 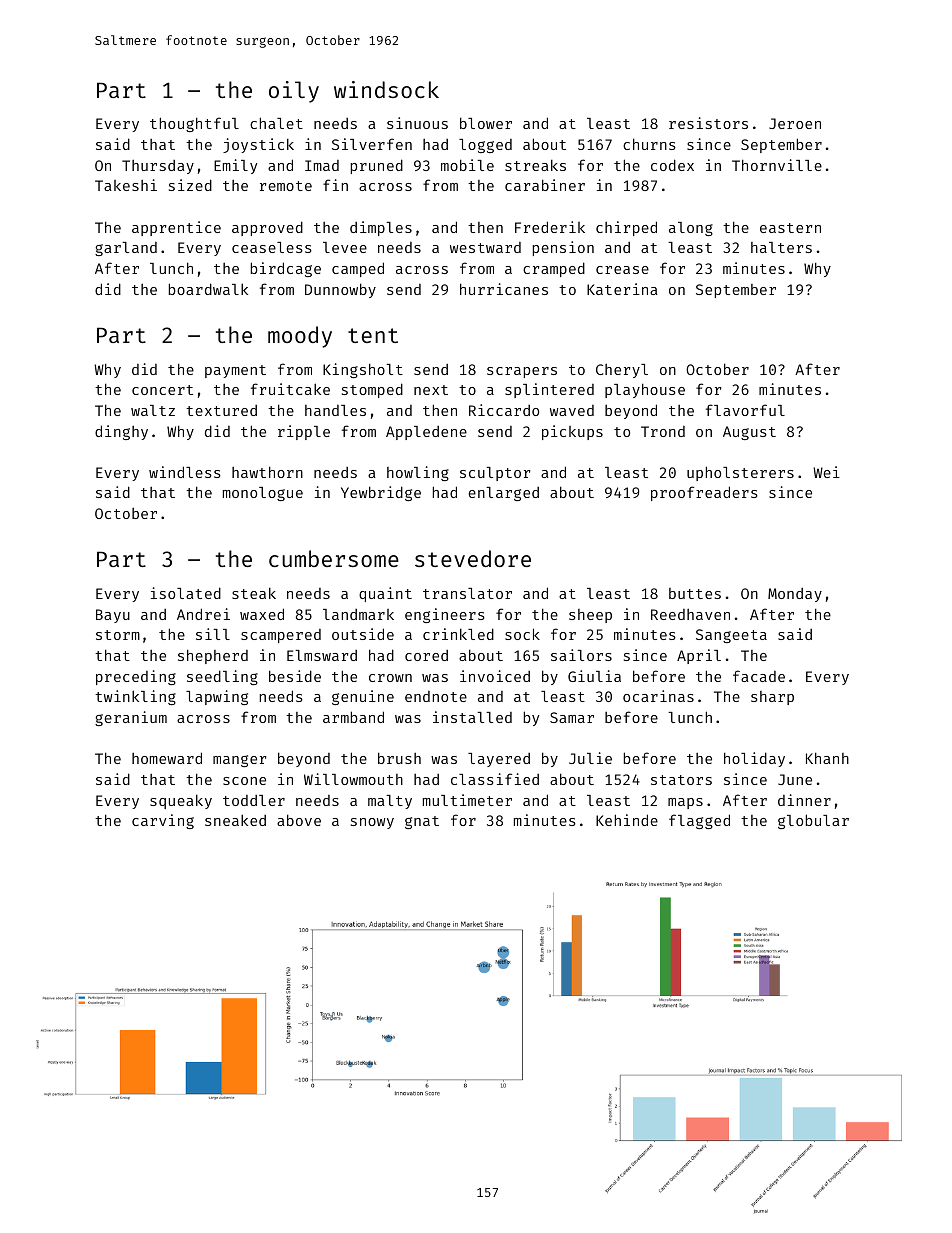 What do you see at coordinates (163, 821) in the screenshot?
I see `carving` at bounding box center [163, 821].
